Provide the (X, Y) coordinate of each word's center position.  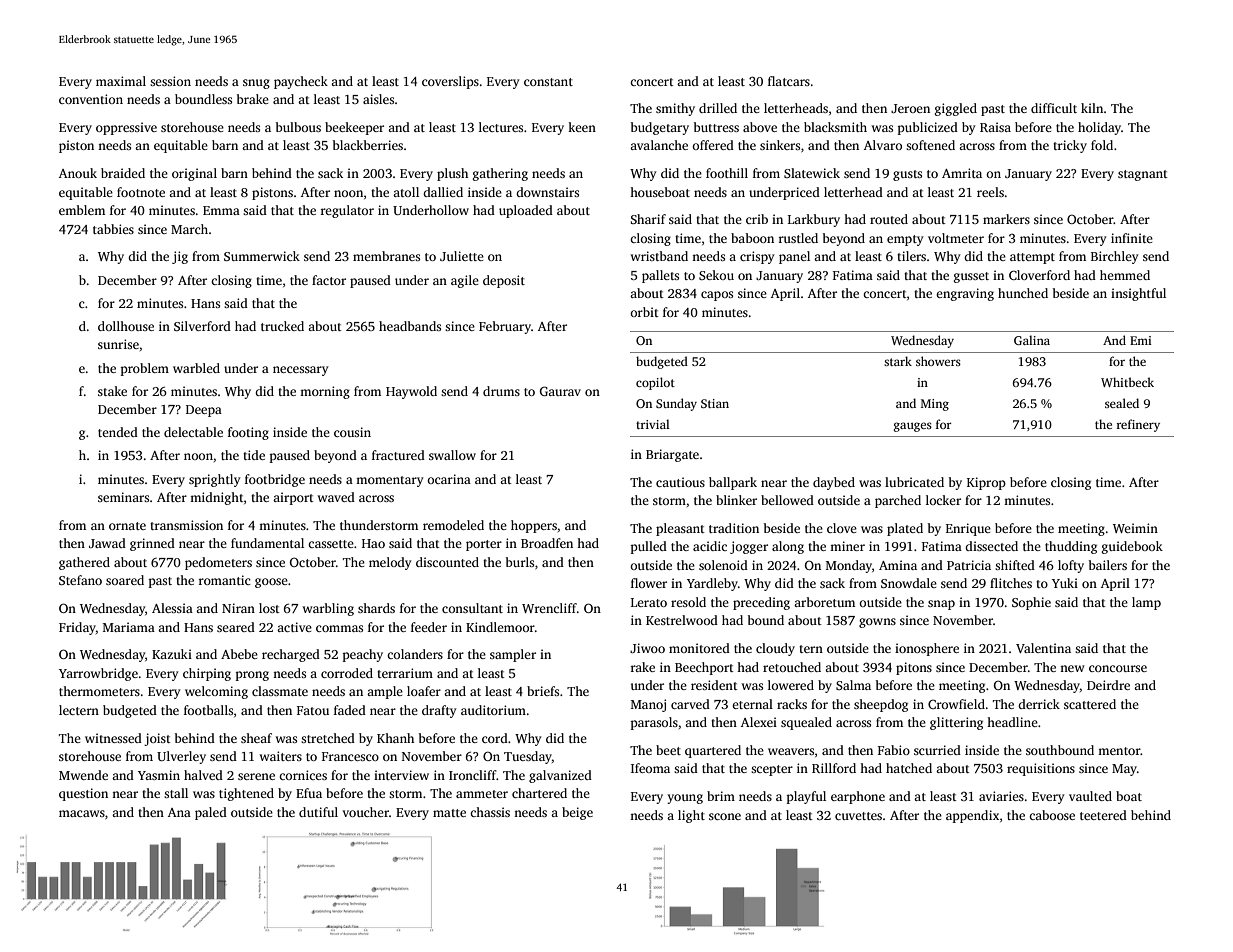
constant (548, 82)
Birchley (1114, 257)
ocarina (449, 479)
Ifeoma (650, 768)
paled (211, 813)
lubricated (914, 482)
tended (118, 432)
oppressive (126, 128)
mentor (1119, 751)
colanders (415, 654)
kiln (1092, 108)
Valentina (1043, 648)
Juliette (462, 256)
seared (236, 627)
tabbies (113, 229)
